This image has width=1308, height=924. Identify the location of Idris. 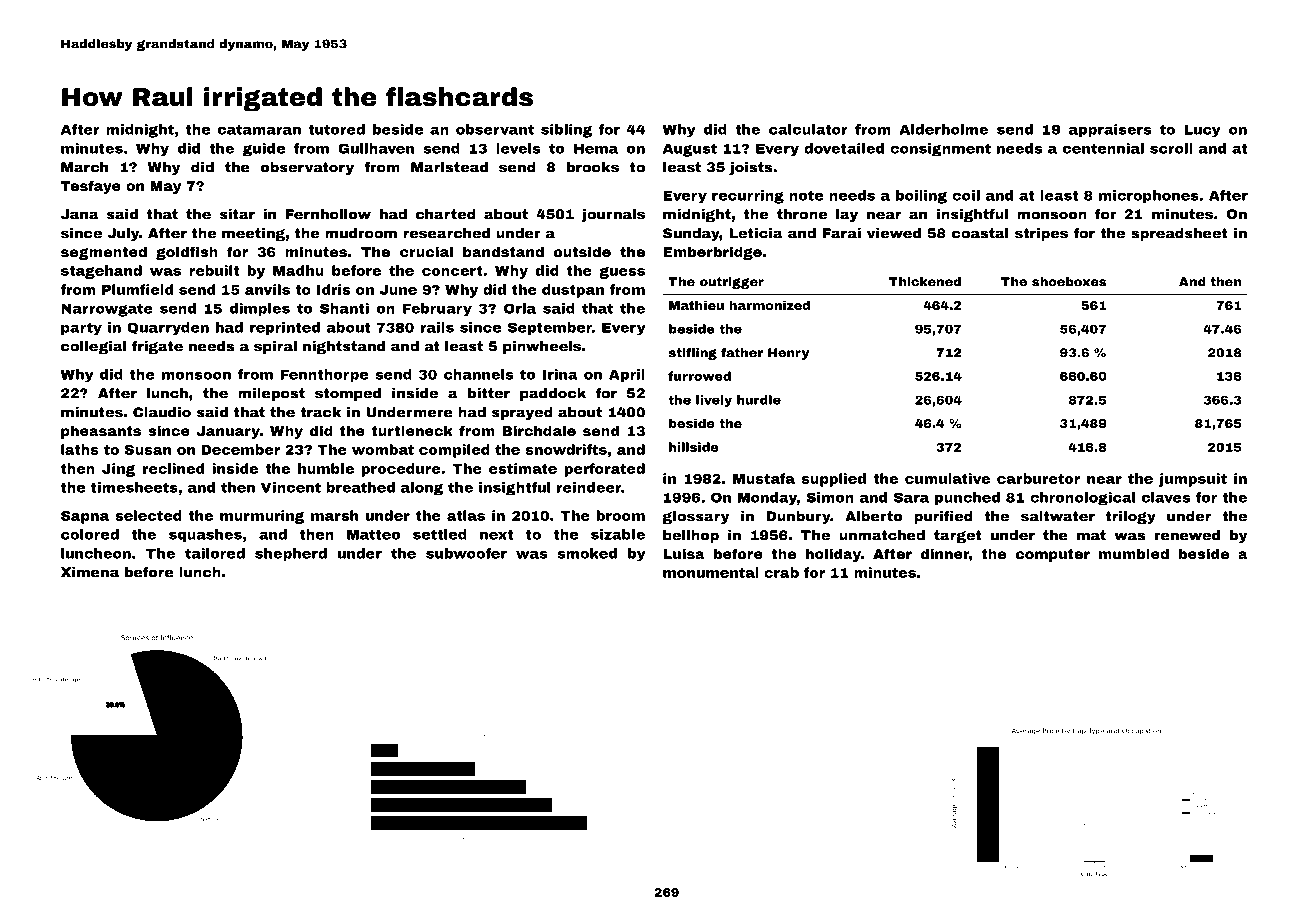
(333, 289).
